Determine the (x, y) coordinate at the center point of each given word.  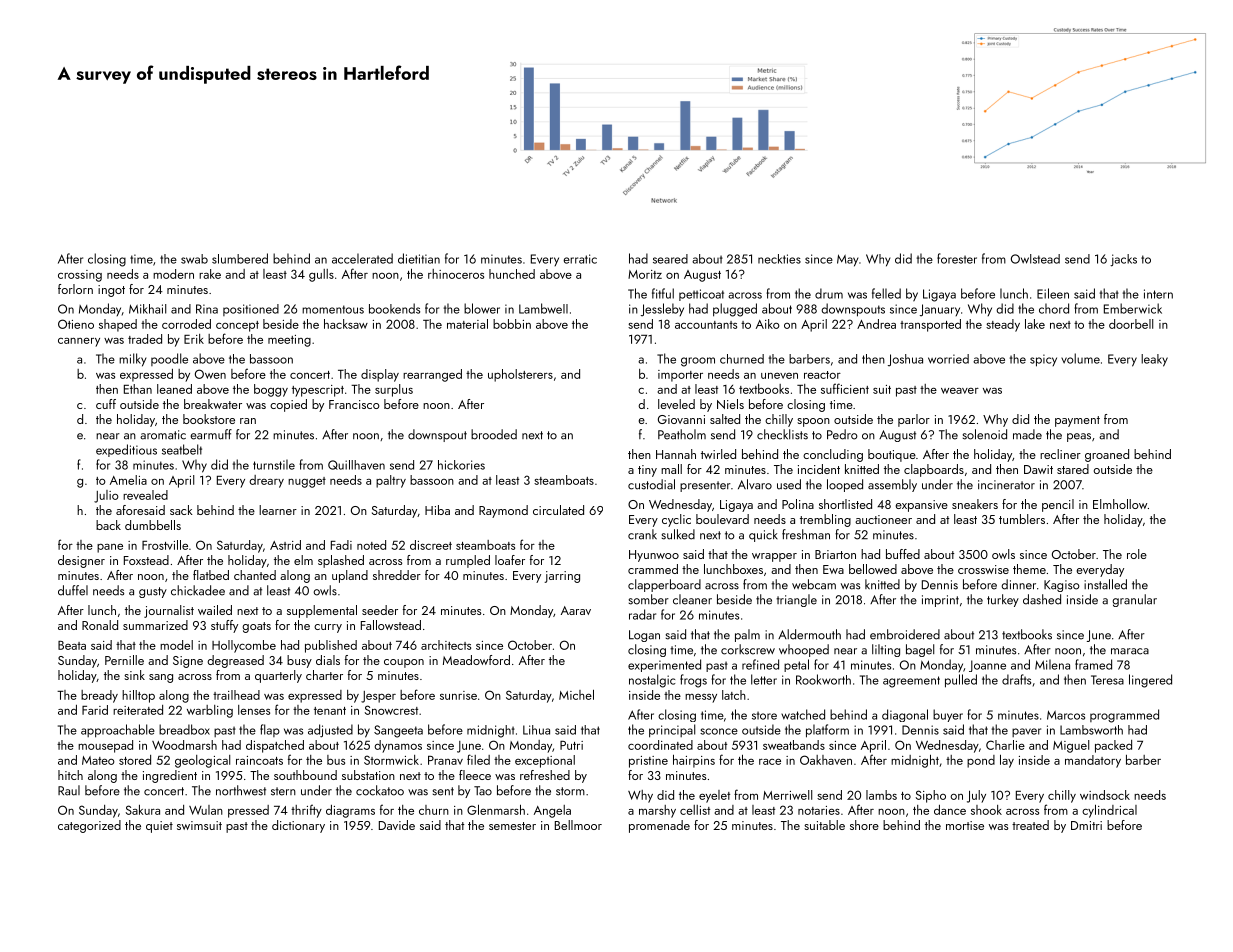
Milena (1052, 664)
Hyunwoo (654, 556)
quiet (159, 827)
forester (957, 258)
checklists (782, 434)
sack (181, 510)
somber (649, 599)
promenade (659, 826)
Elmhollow (1120, 504)
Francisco (354, 404)
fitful (663, 293)
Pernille (124, 660)
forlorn (75, 289)
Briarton (835, 554)
